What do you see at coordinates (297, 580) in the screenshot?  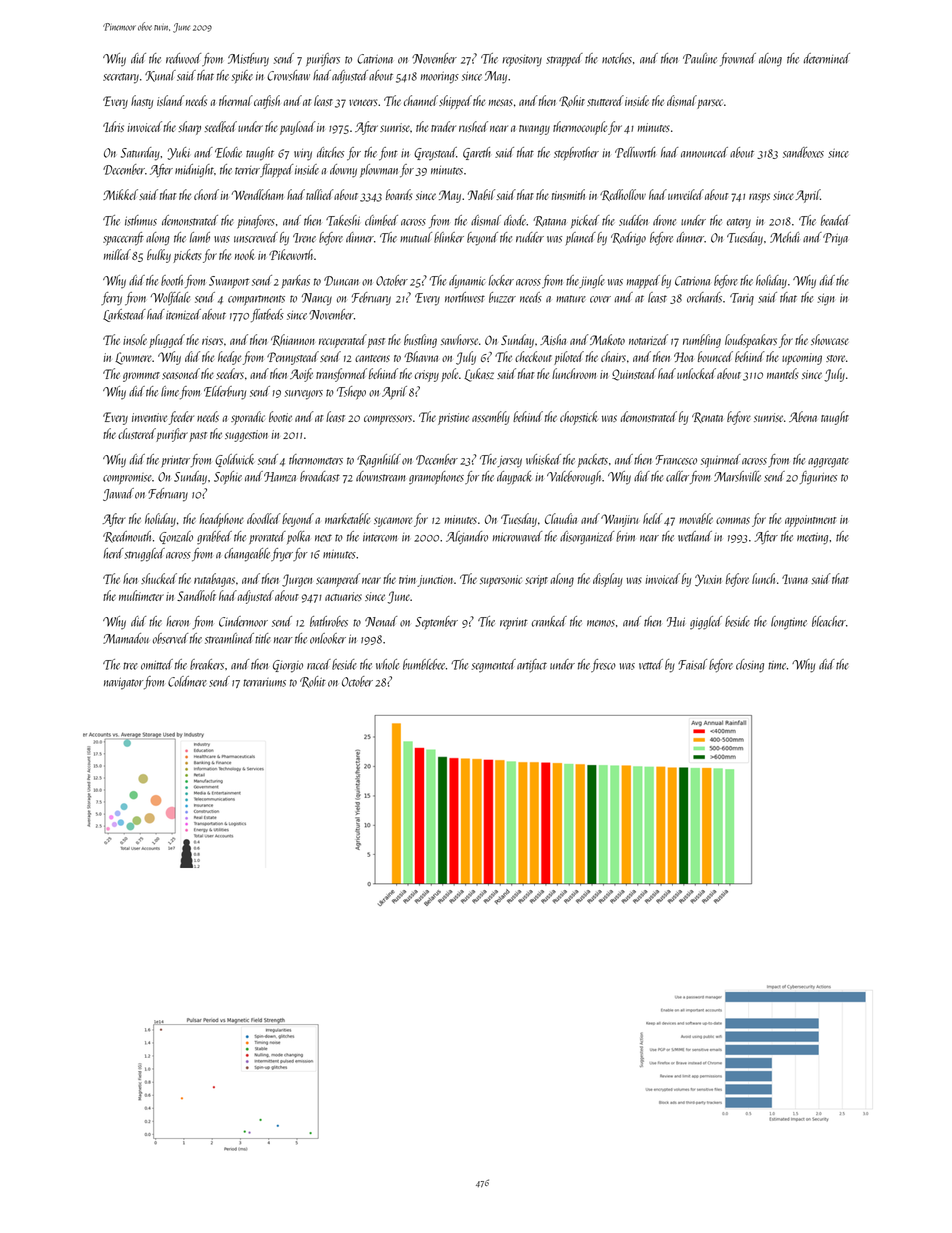 I see `Jurgen` at bounding box center [297, 580].
